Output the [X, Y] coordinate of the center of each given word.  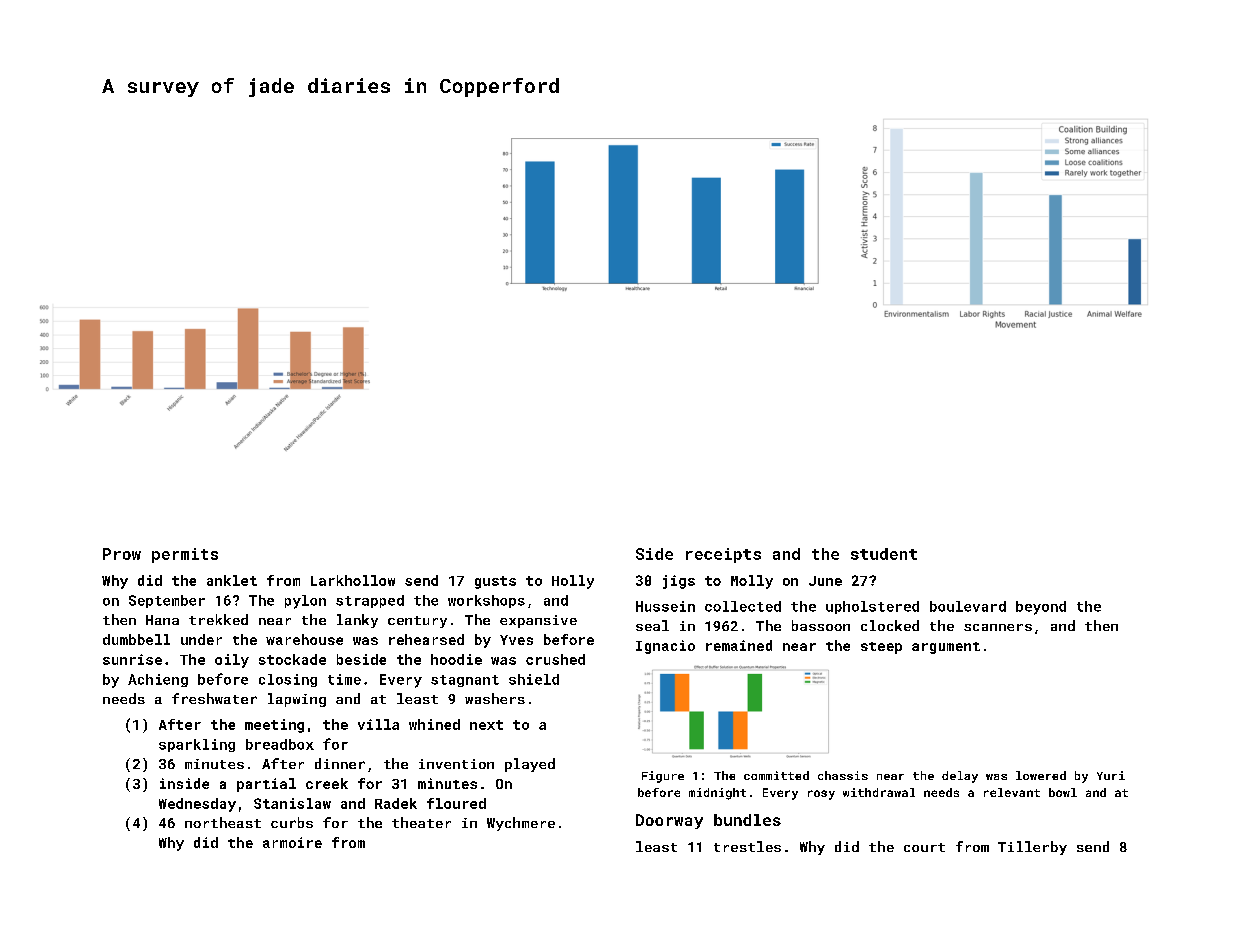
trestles [747, 846]
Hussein [665, 606]
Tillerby [1032, 848]
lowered [1041, 775]
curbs [292, 822]
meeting [274, 726]
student [884, 554]
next [486, 725]
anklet [232, 580]
